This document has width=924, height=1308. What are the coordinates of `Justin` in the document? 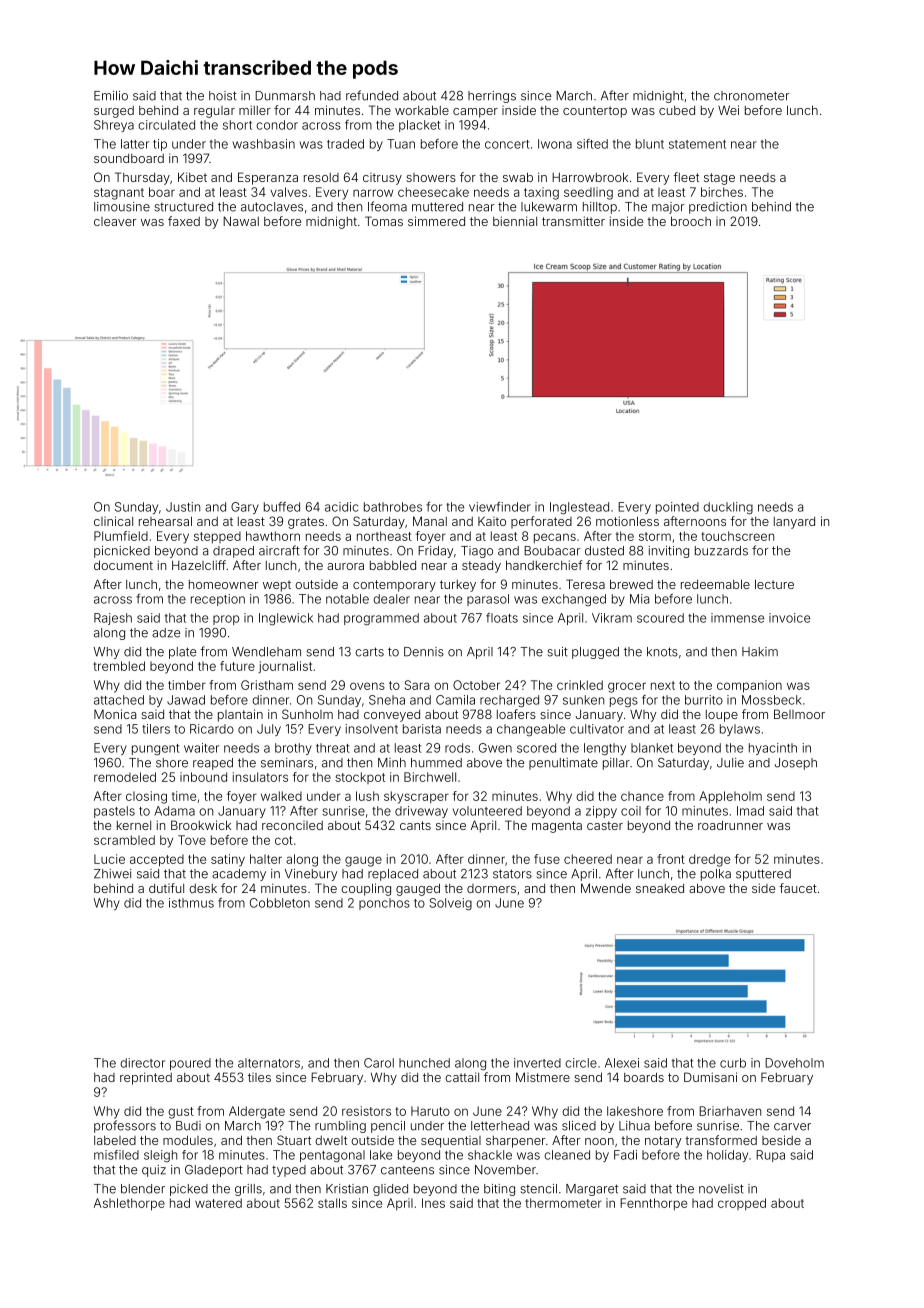 It's located at (183, 507).
